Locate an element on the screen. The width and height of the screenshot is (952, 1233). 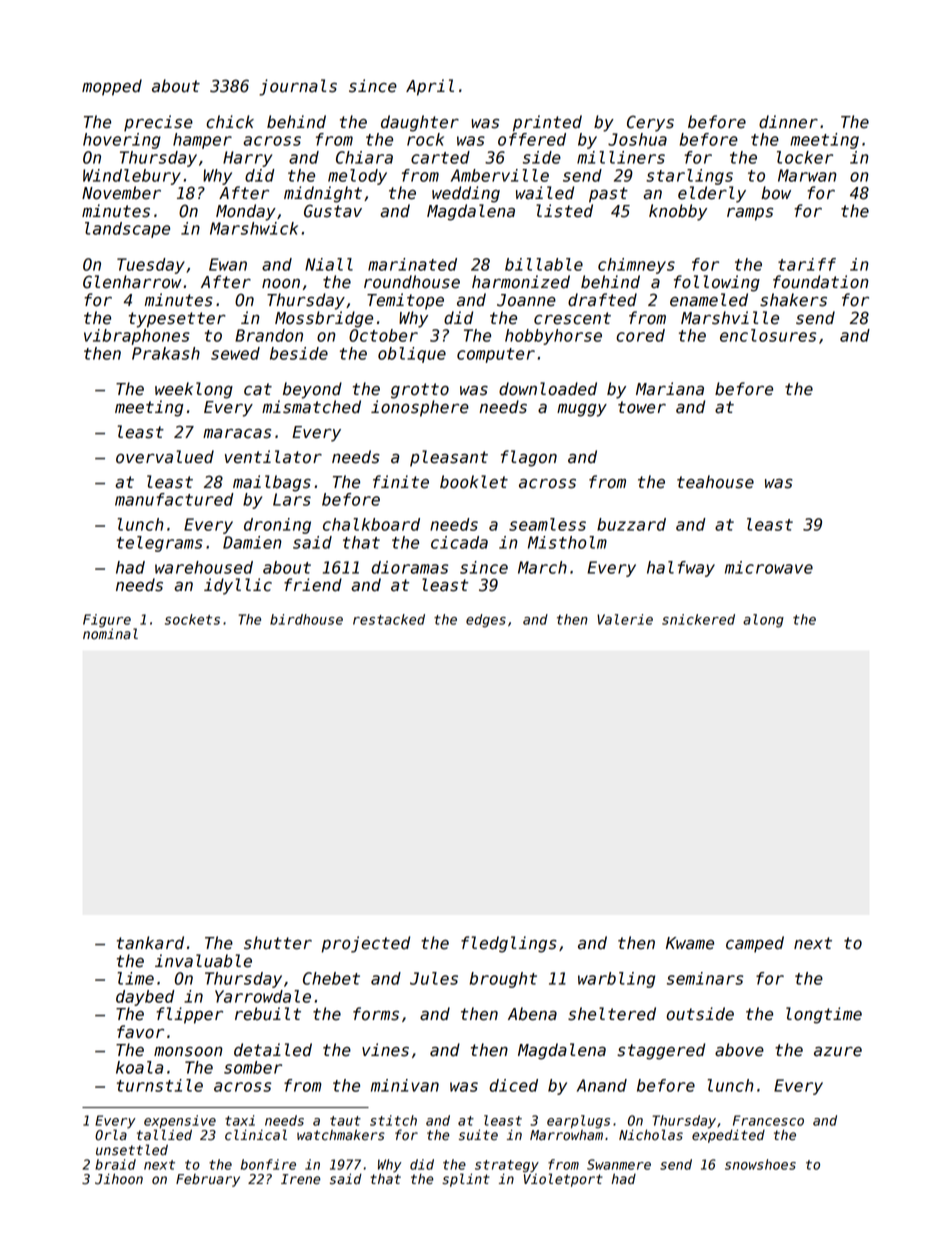
koala is located at coordinates (139, 1067).
